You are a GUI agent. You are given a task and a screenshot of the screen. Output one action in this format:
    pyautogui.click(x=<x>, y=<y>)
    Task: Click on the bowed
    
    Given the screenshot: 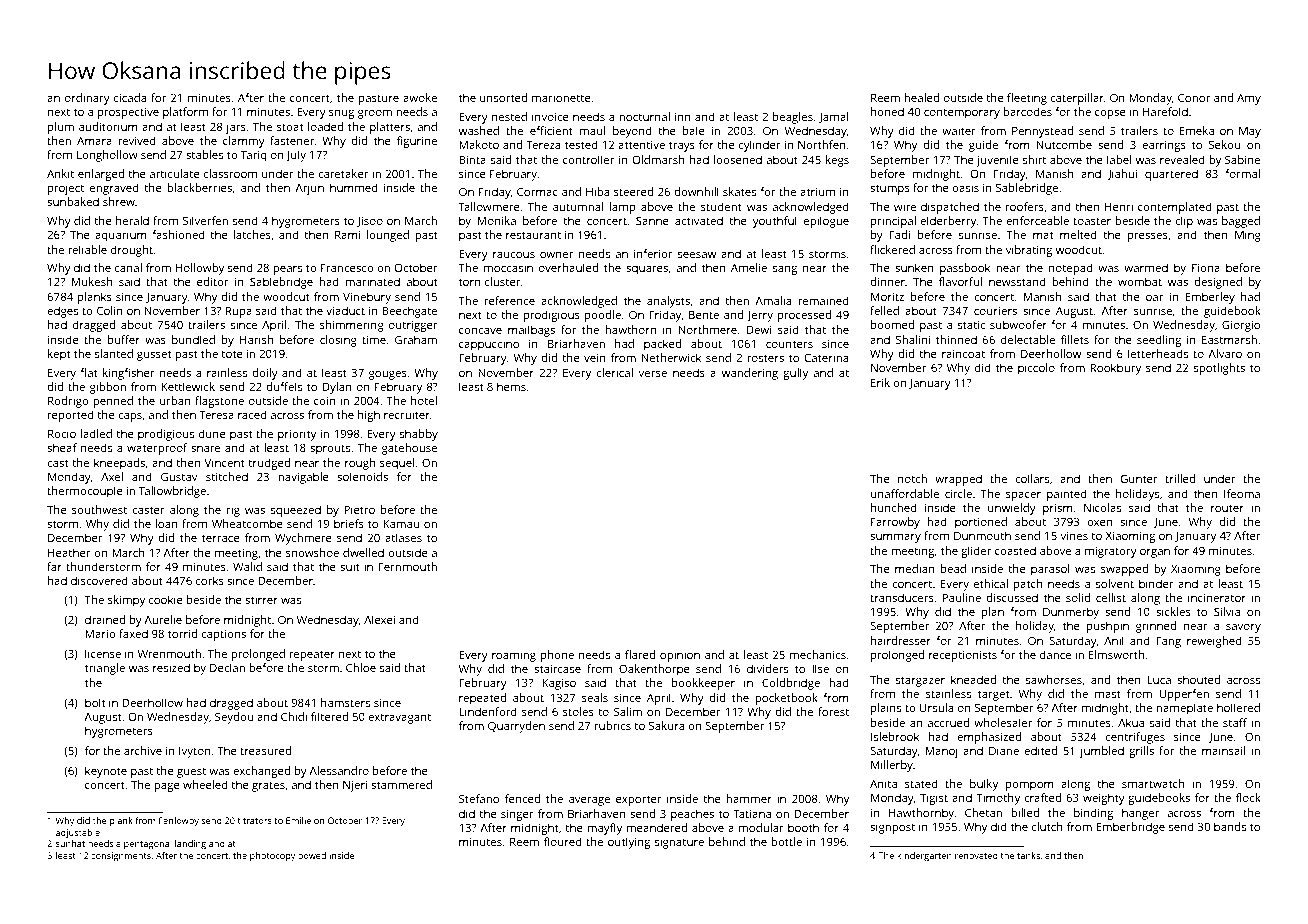 What is the action you would take?
    pyautogui.click(x=312, y=855)
